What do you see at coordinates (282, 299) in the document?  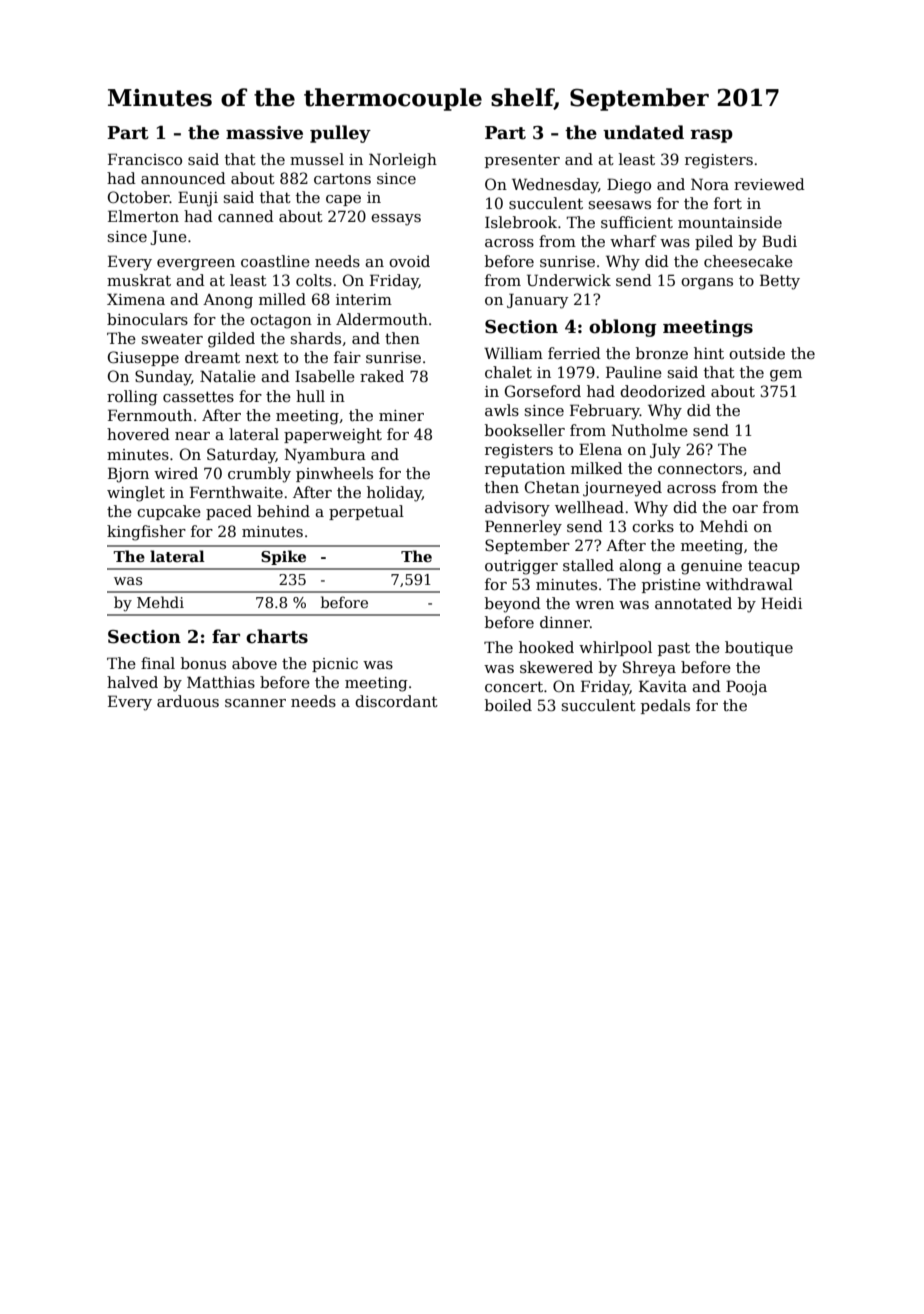 I see `milled` at bounding box center [282, 299].
